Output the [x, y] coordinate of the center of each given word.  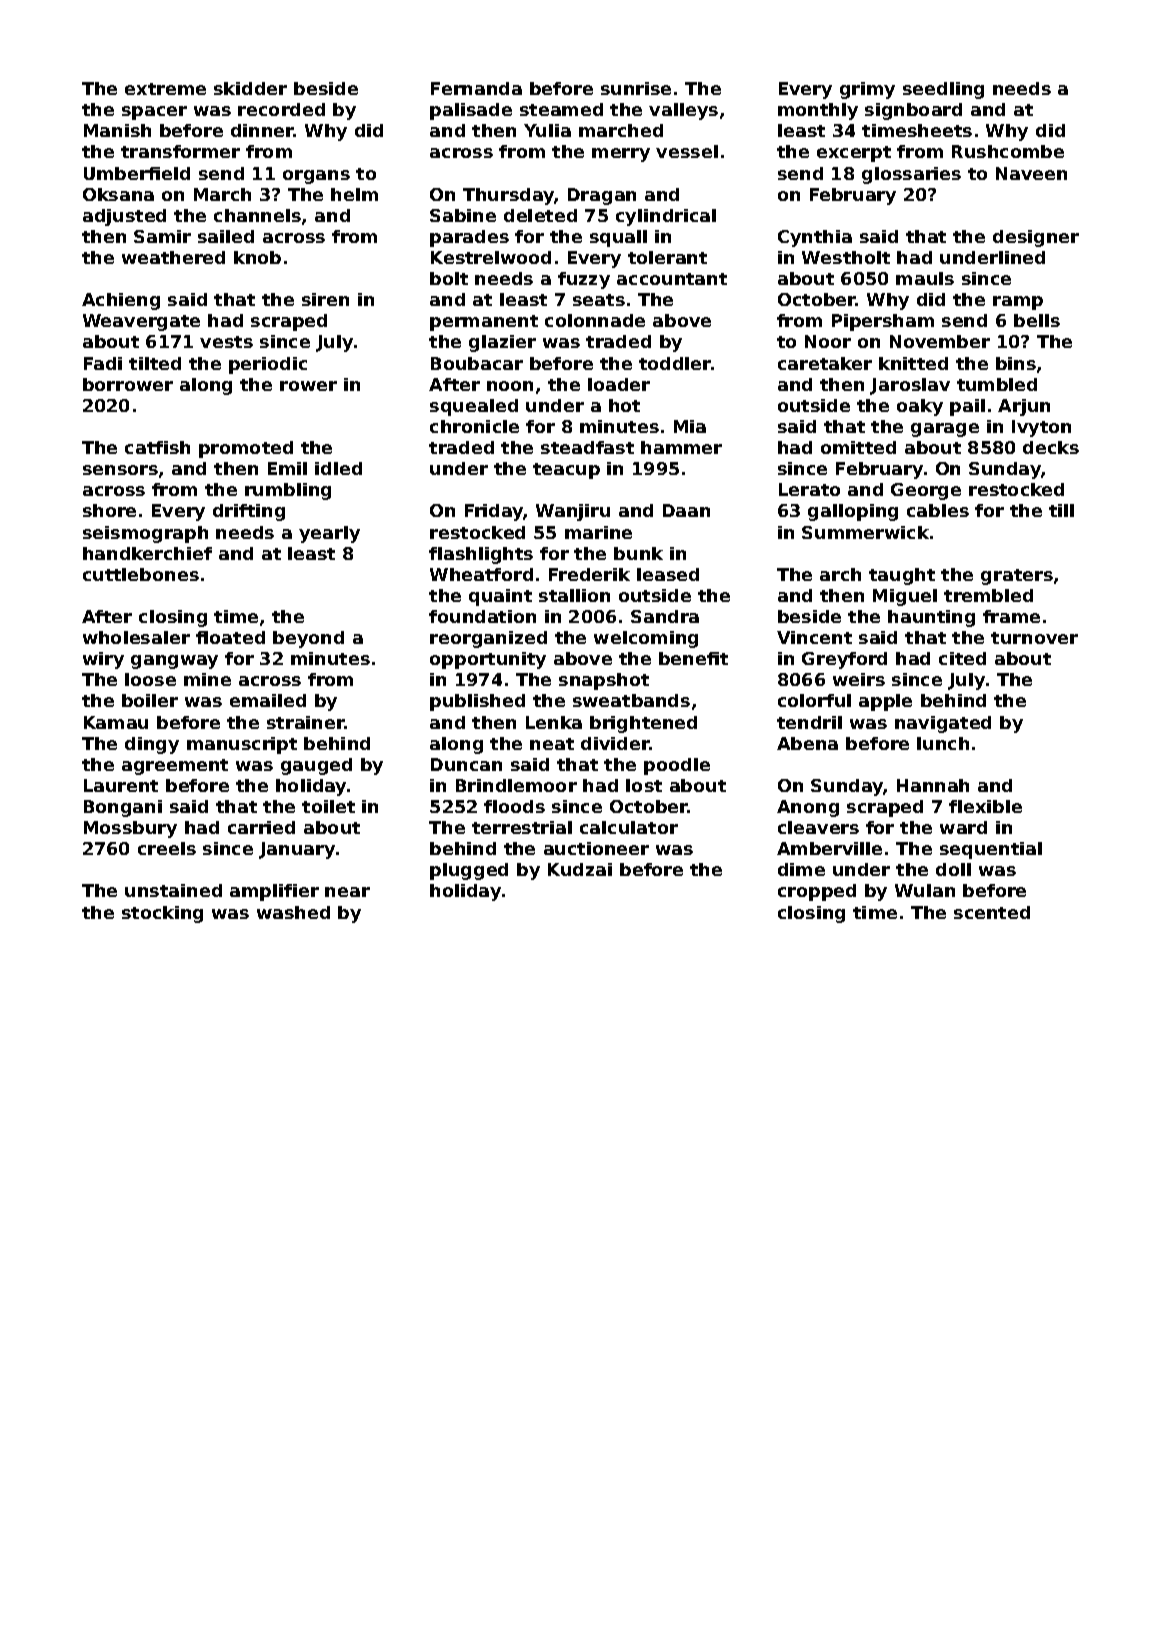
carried [261, 827]
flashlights [481, 555]
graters [1017, 577]
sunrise [636, 88]
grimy [867, 90]
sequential [991, 850]
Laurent [121, 785]
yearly [329, 534]
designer [1036, 238]
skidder [250, 88]
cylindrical [666, 217]
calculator [629, 827]
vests [226, 342]
